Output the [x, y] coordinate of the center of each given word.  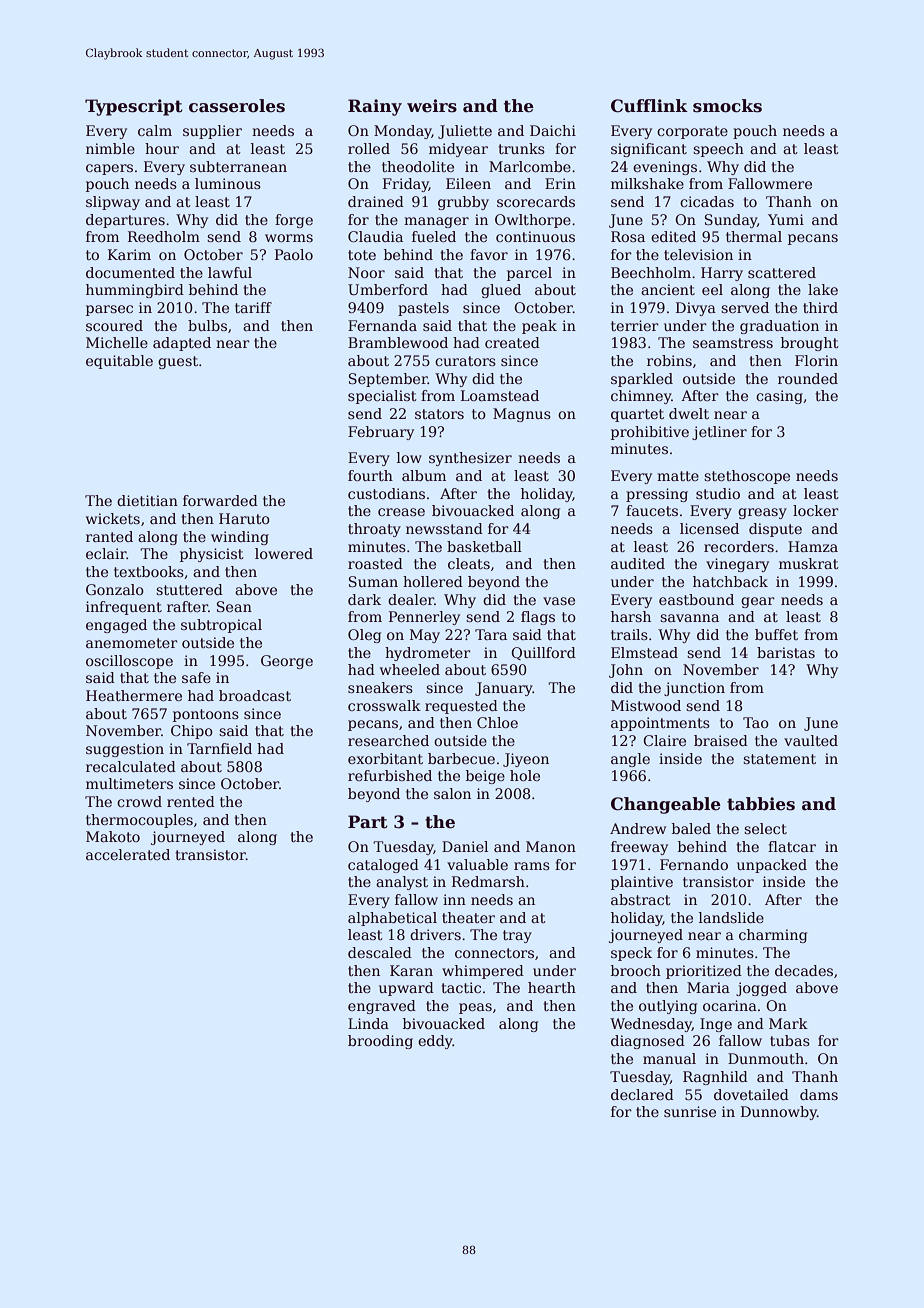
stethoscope [747, 477]
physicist [212, 555]
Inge [716, 1025]
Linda [368, 1023]
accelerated [128, 854]
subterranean [238, 166]
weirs [432, 106]
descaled [380, 952]
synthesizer [470, 459]
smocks [727, 106]
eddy [435, 1042]
